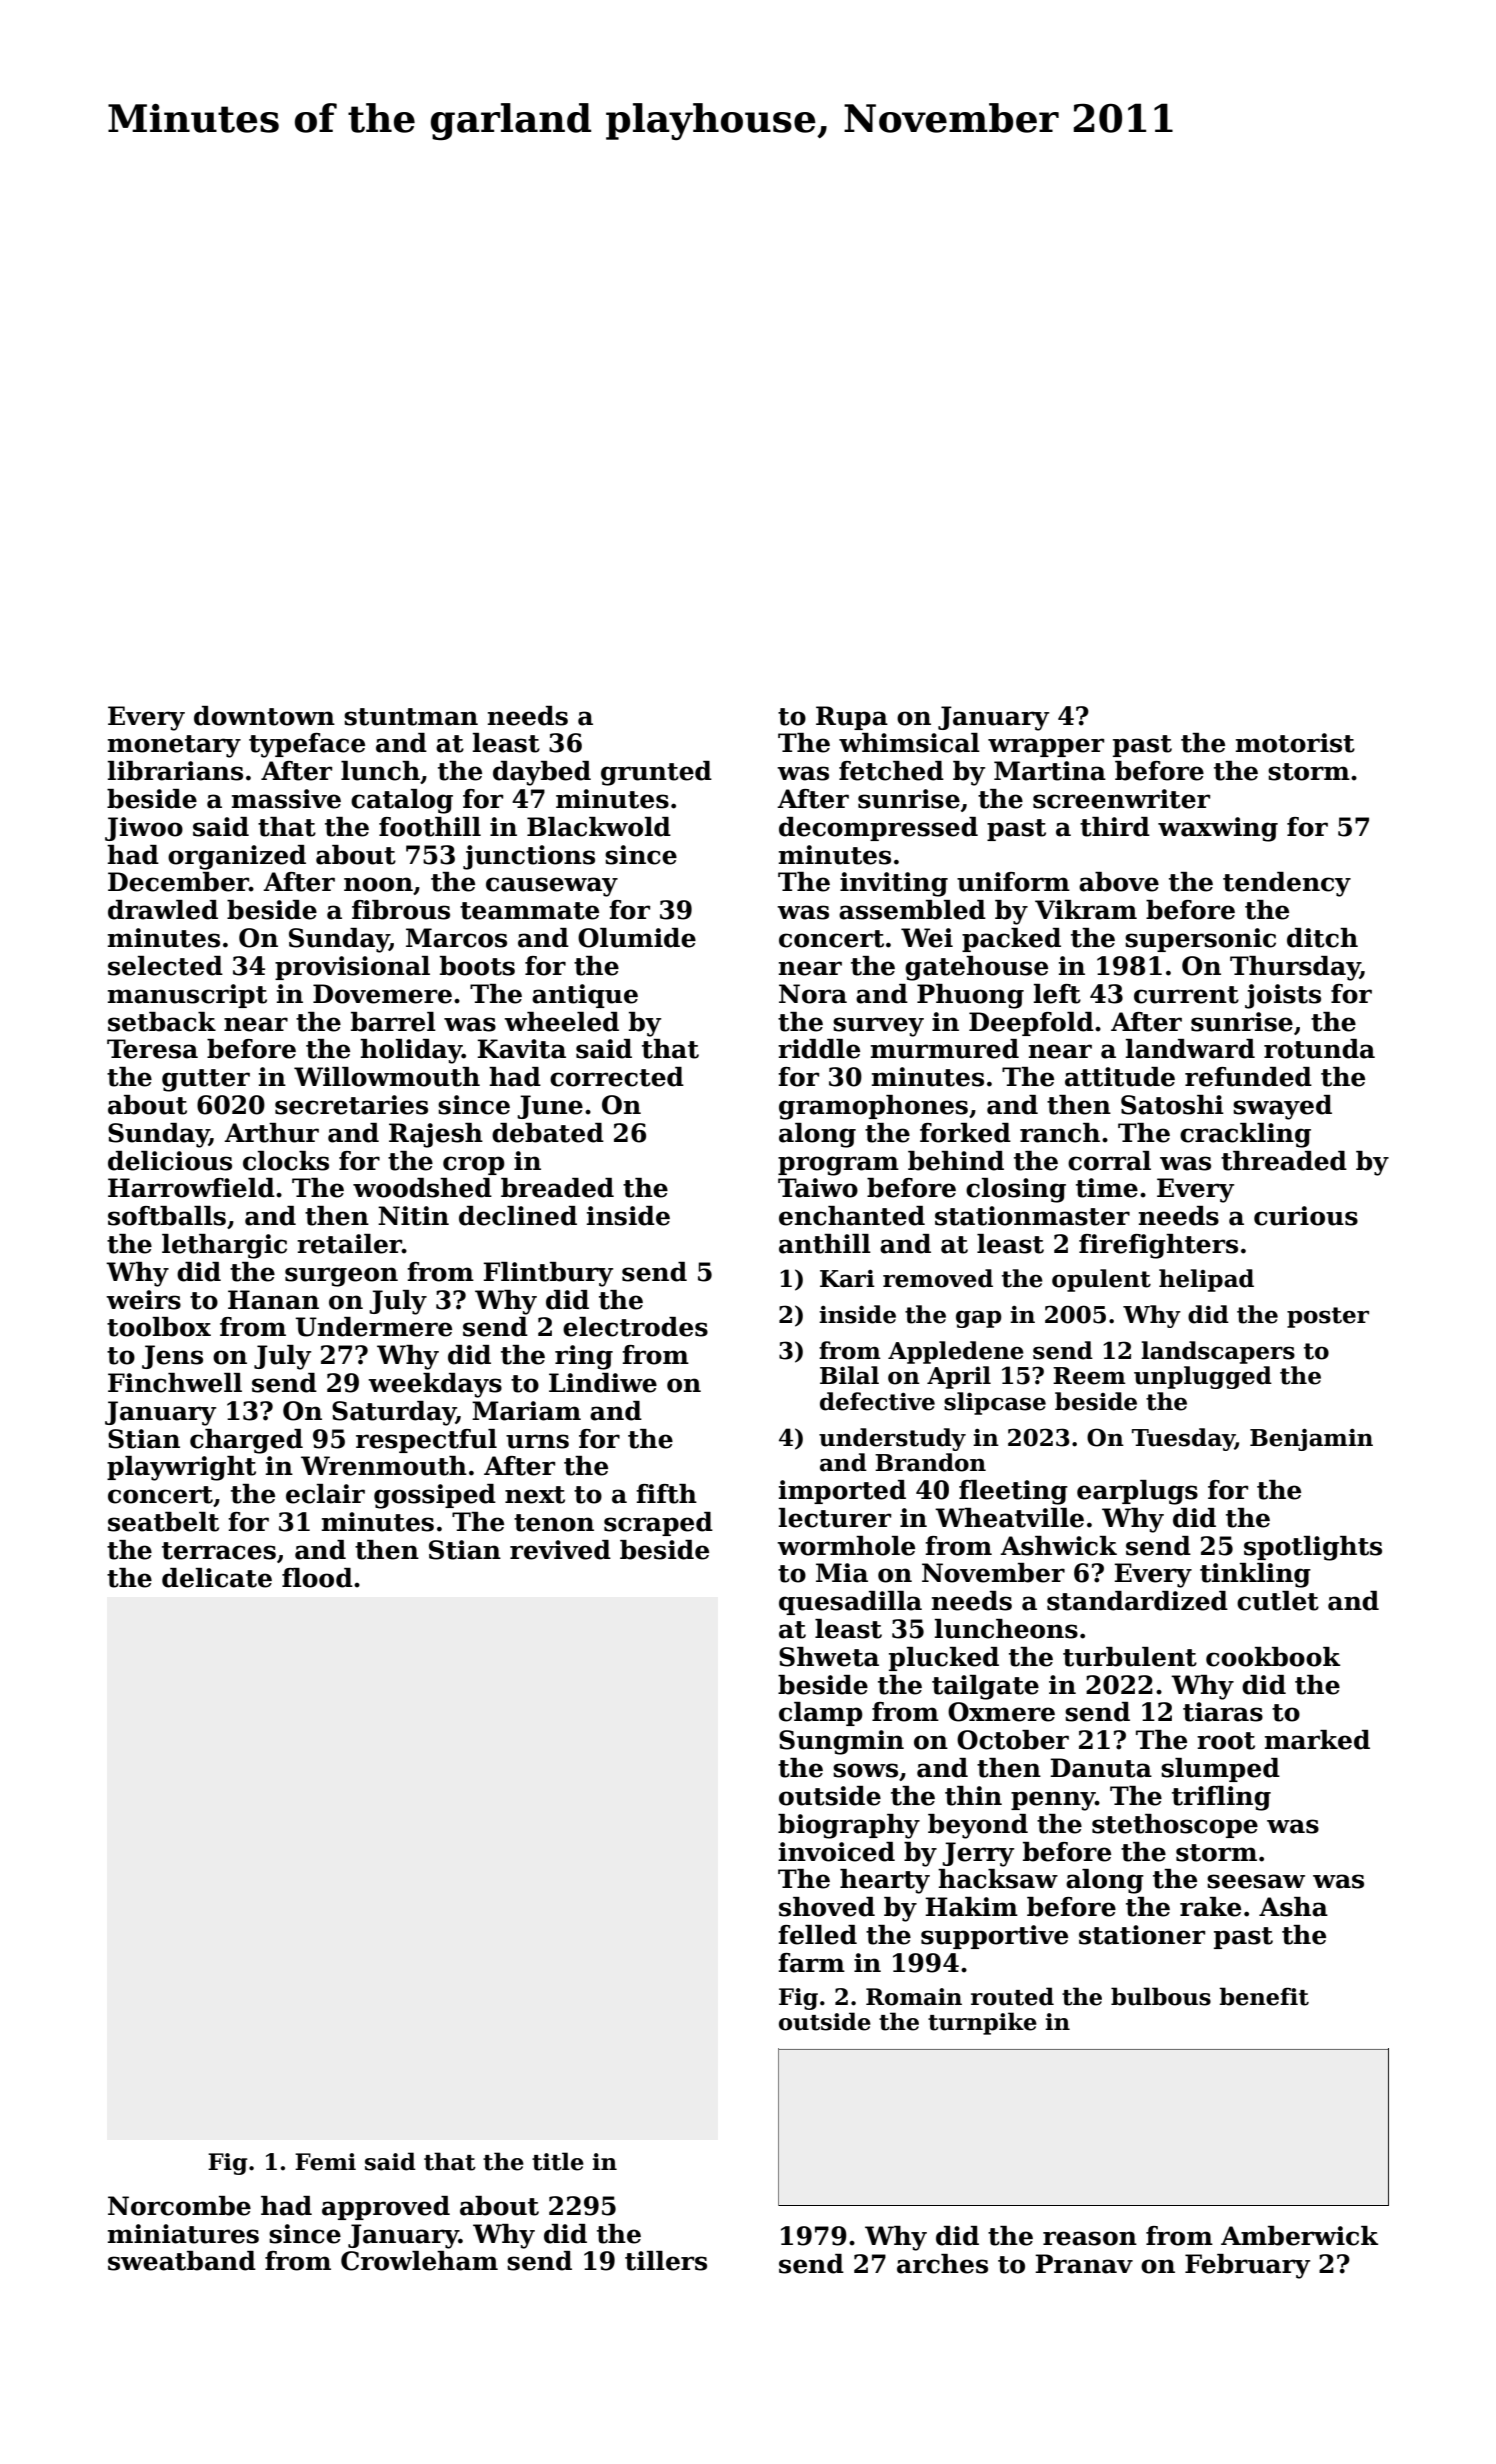 This screenshot has width=1496, height=2464. What do you see at coordinates (317, 1578) in the screenshot?
I see `flood` at bounding box center [317, 1578].
